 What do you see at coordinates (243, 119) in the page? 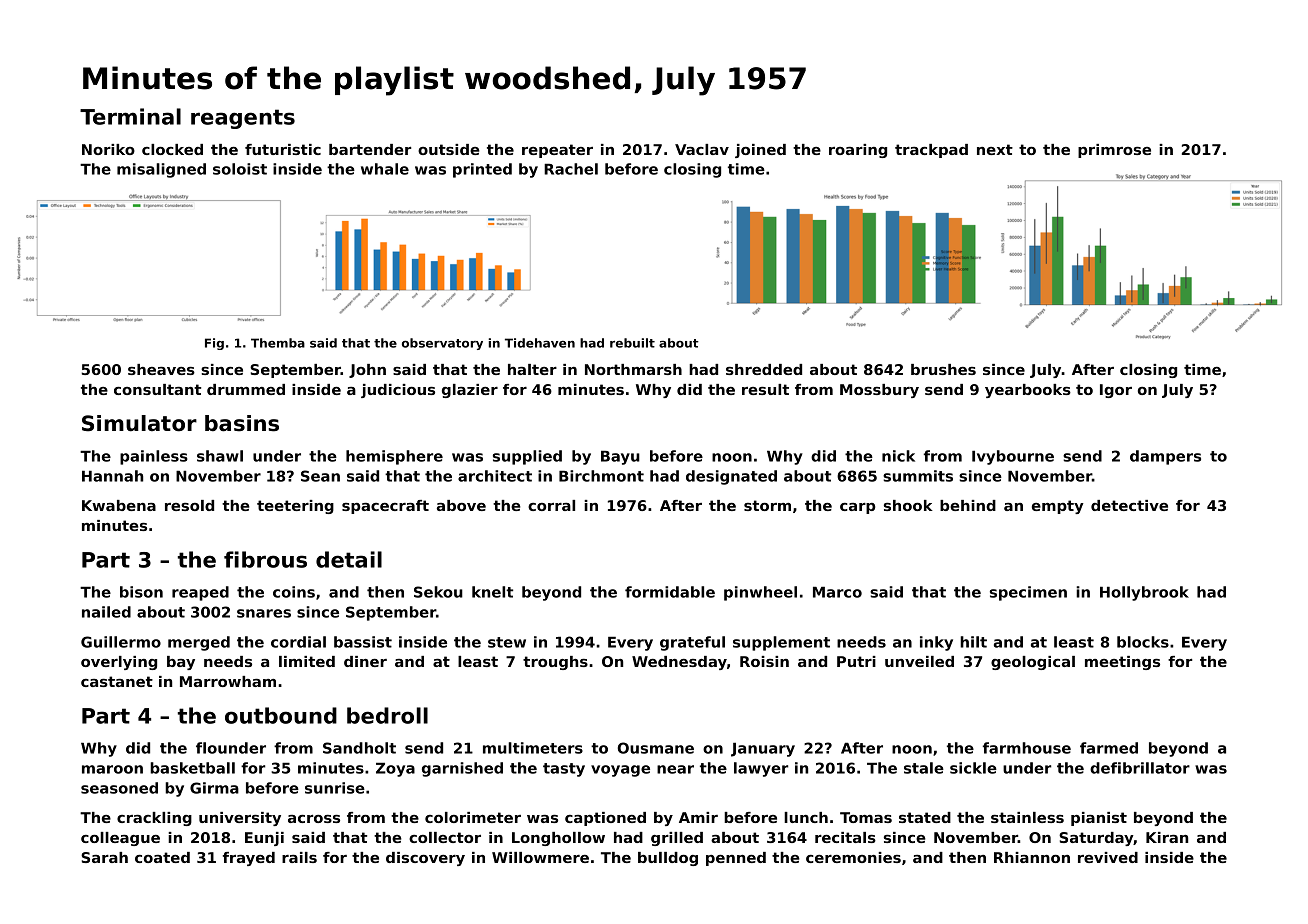
I see `reagents` at bounding box center [243, 119].
